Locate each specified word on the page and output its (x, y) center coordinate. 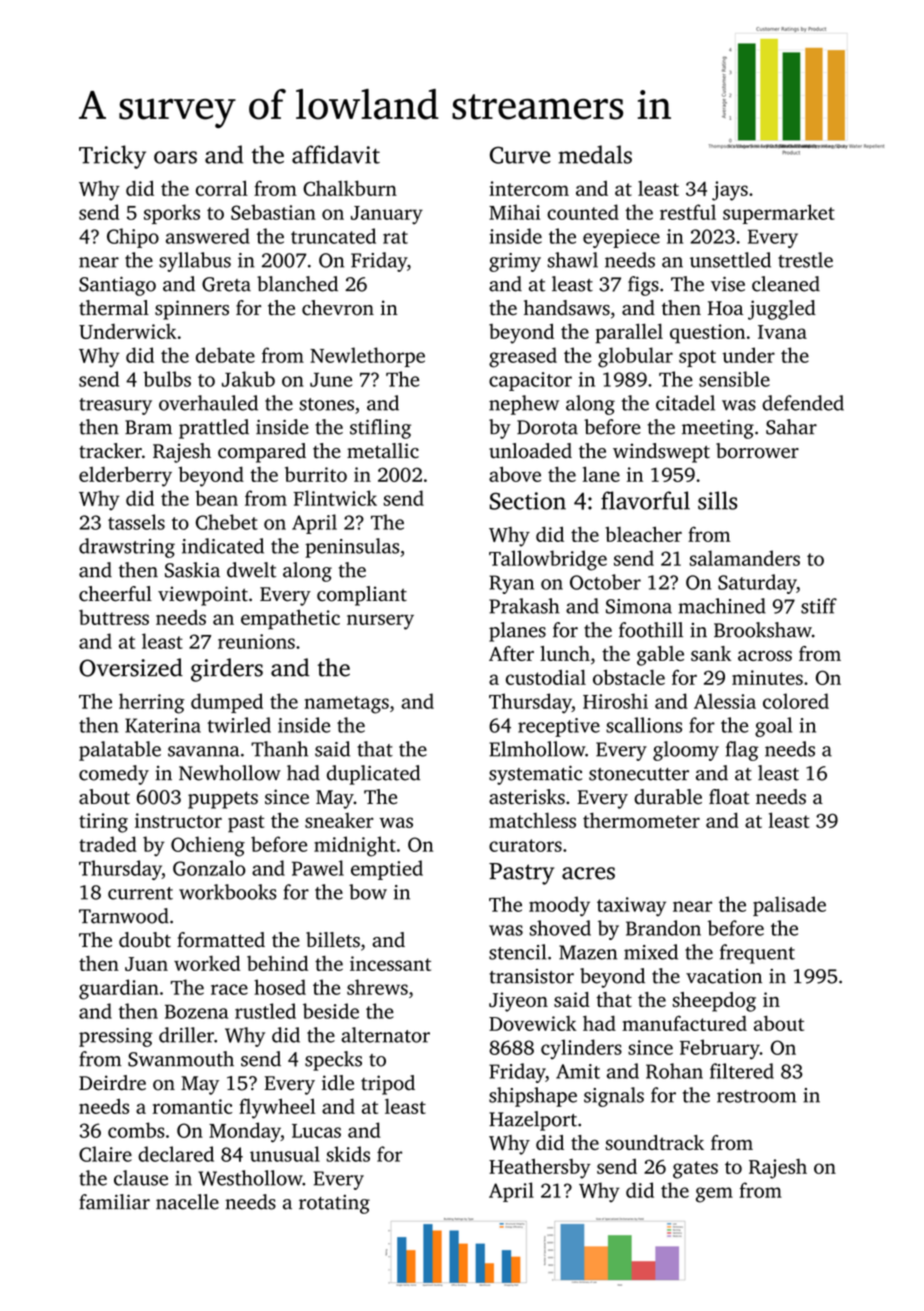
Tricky (112, 157)
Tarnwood (124, 916)
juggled (782, 310)
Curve (520, 155)
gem (714, 1195)
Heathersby (540, 1169)
